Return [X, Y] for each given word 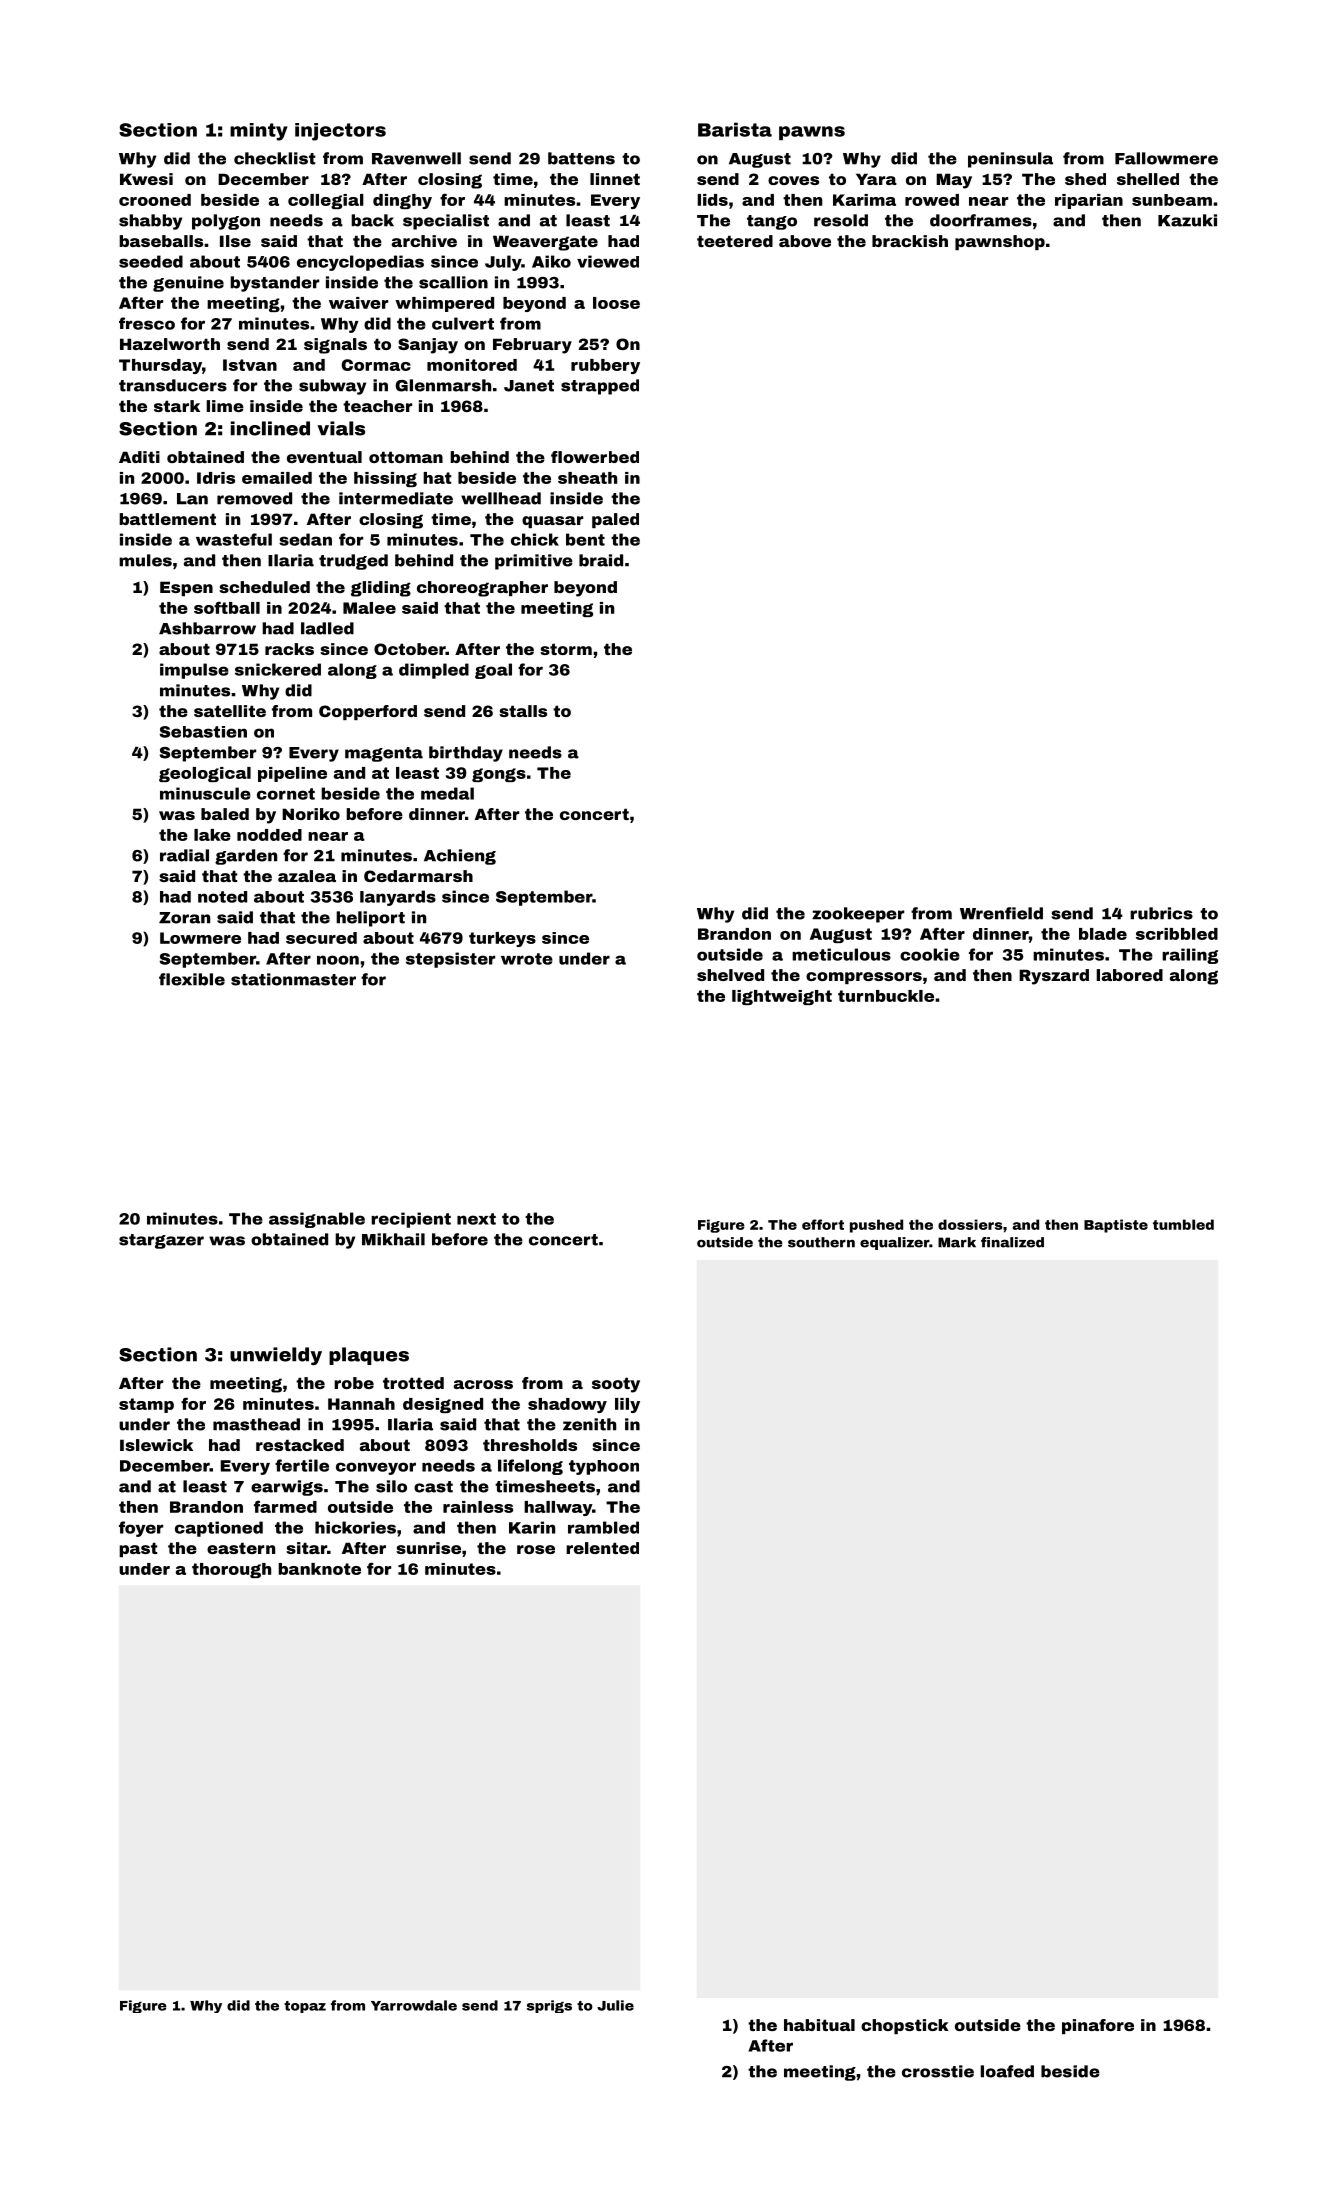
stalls [523, 711]
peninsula [1010, 160]
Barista [735, 129]
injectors [340, 132]
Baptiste [1116, 1226]
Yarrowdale [414, 2005]
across [483, 1384]
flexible [192, 979]
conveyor [376, 1468]
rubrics [1161, 913]
